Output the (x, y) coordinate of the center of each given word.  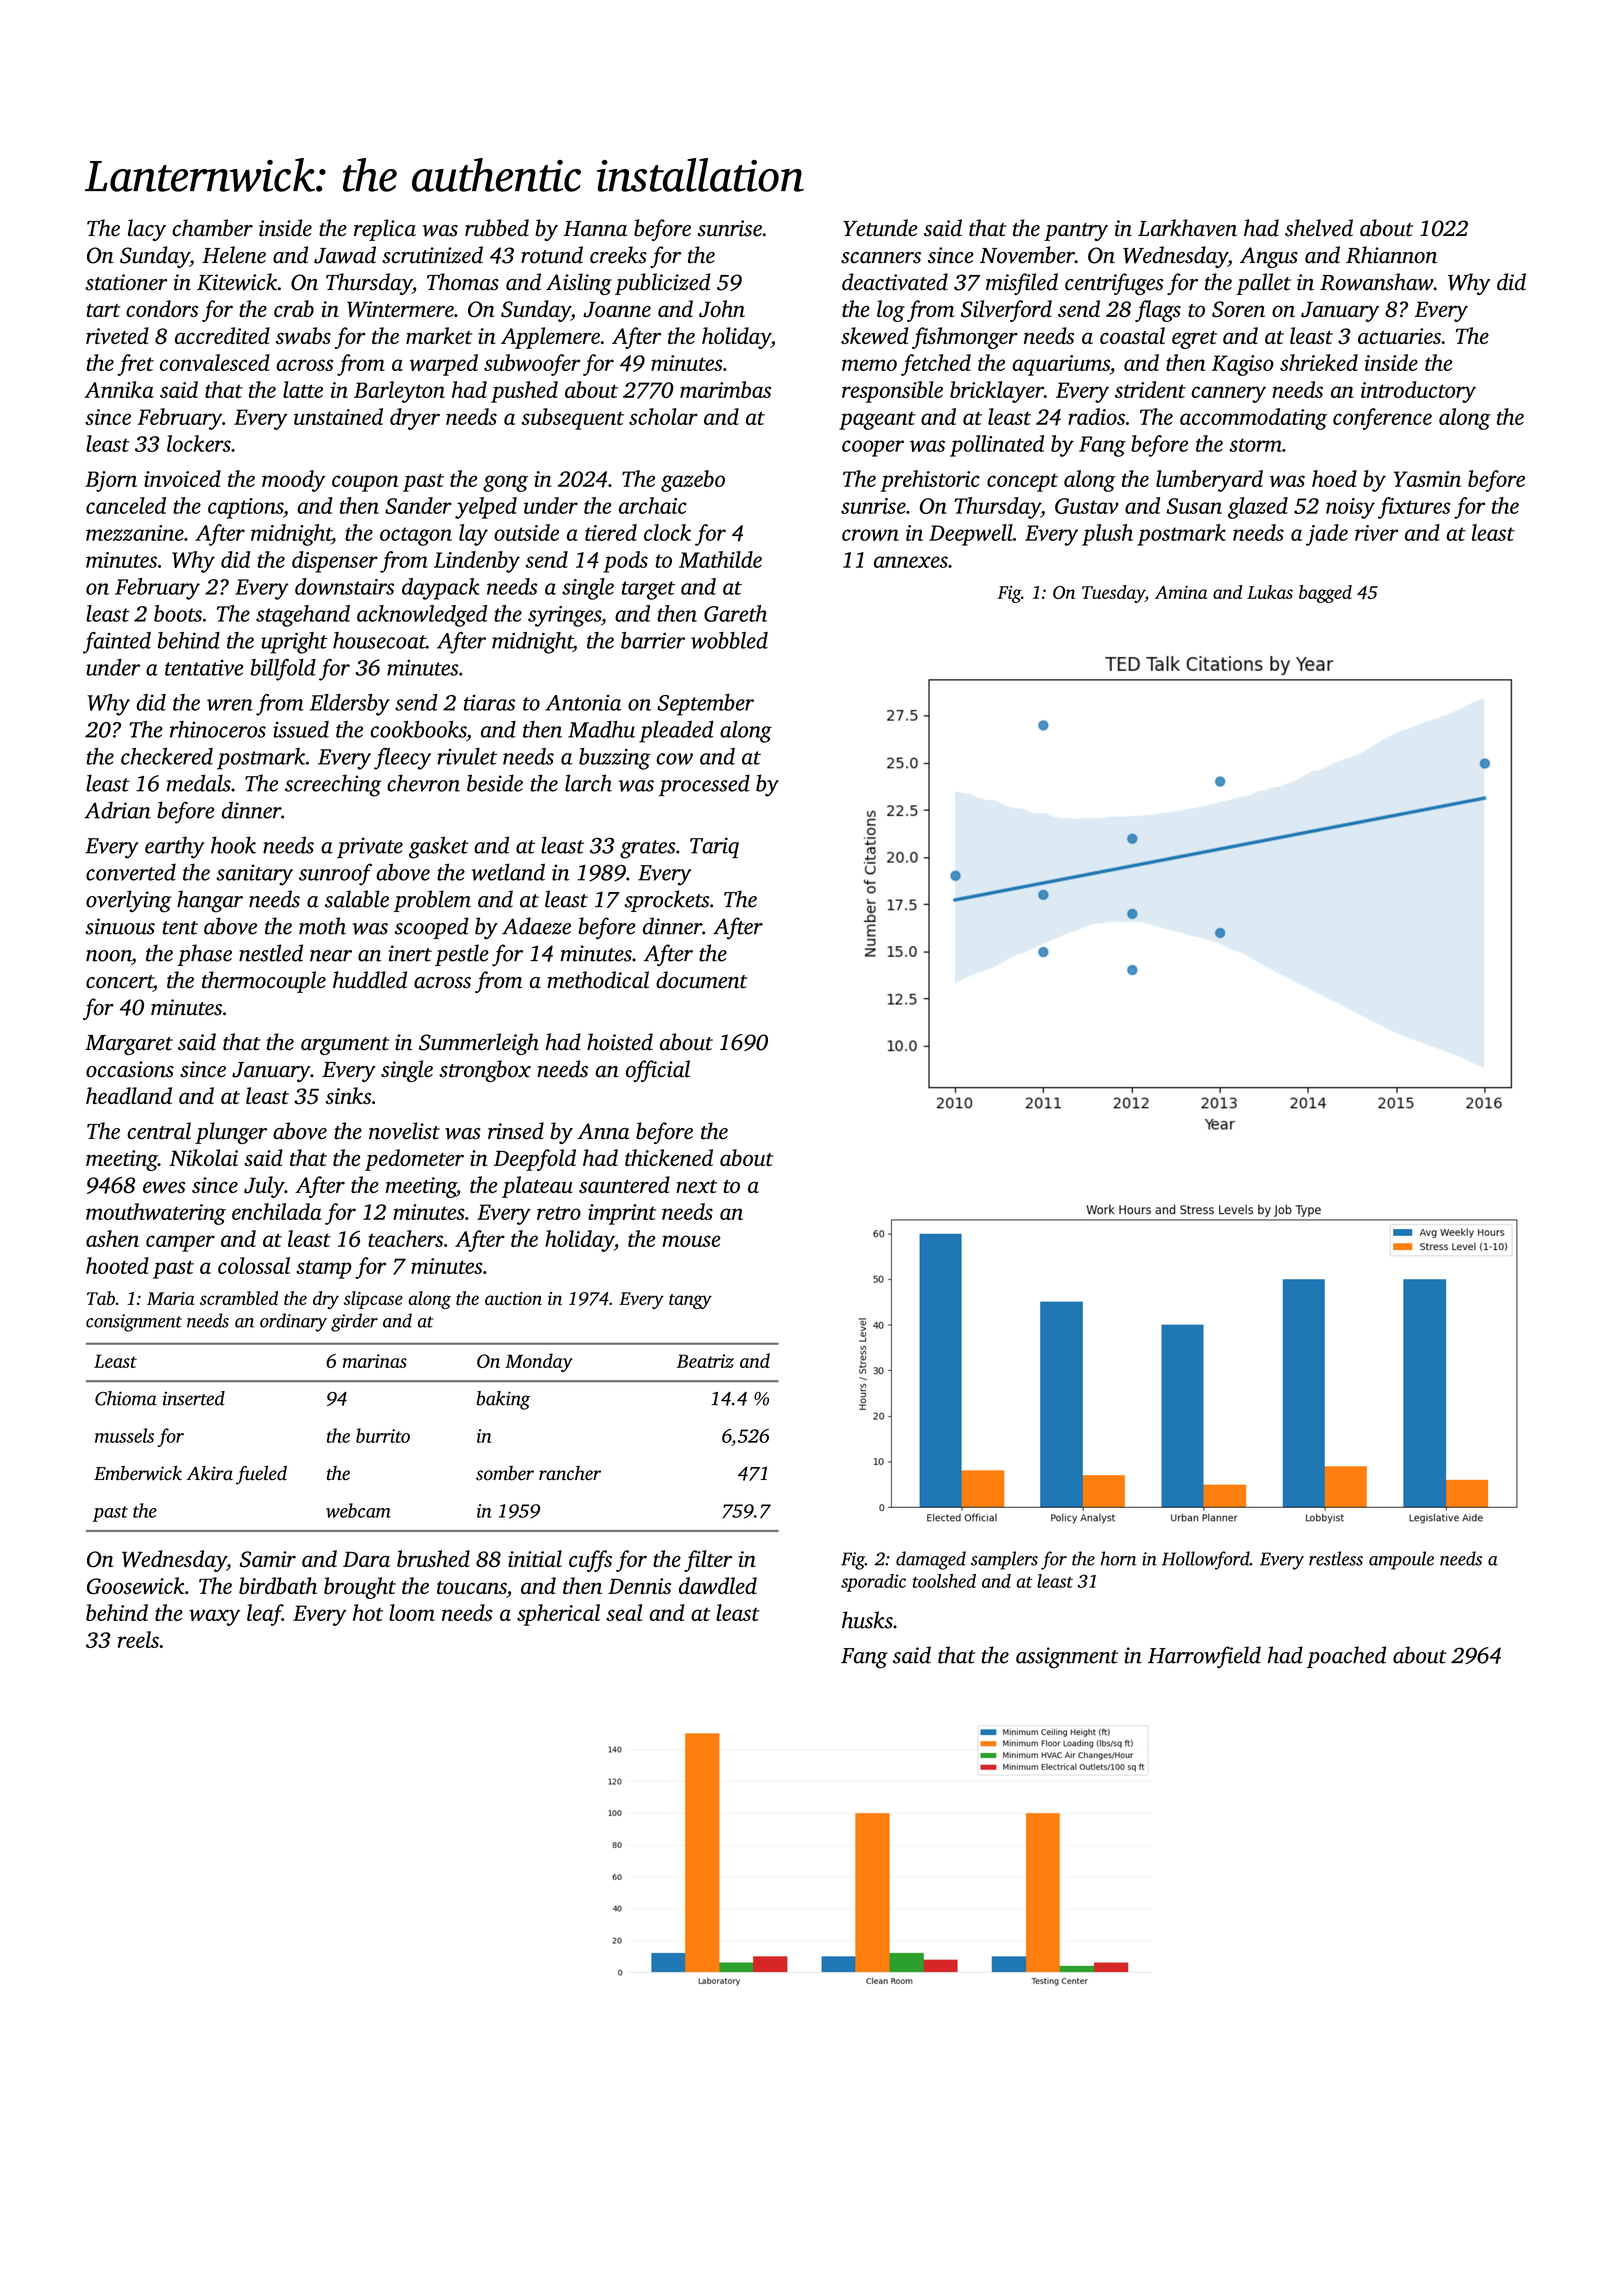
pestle (462, 955)
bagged (1325, 594)
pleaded (676, 732)
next (696, 1186)
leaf (264, 1615)
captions (245, 508)
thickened (669, 1157)
